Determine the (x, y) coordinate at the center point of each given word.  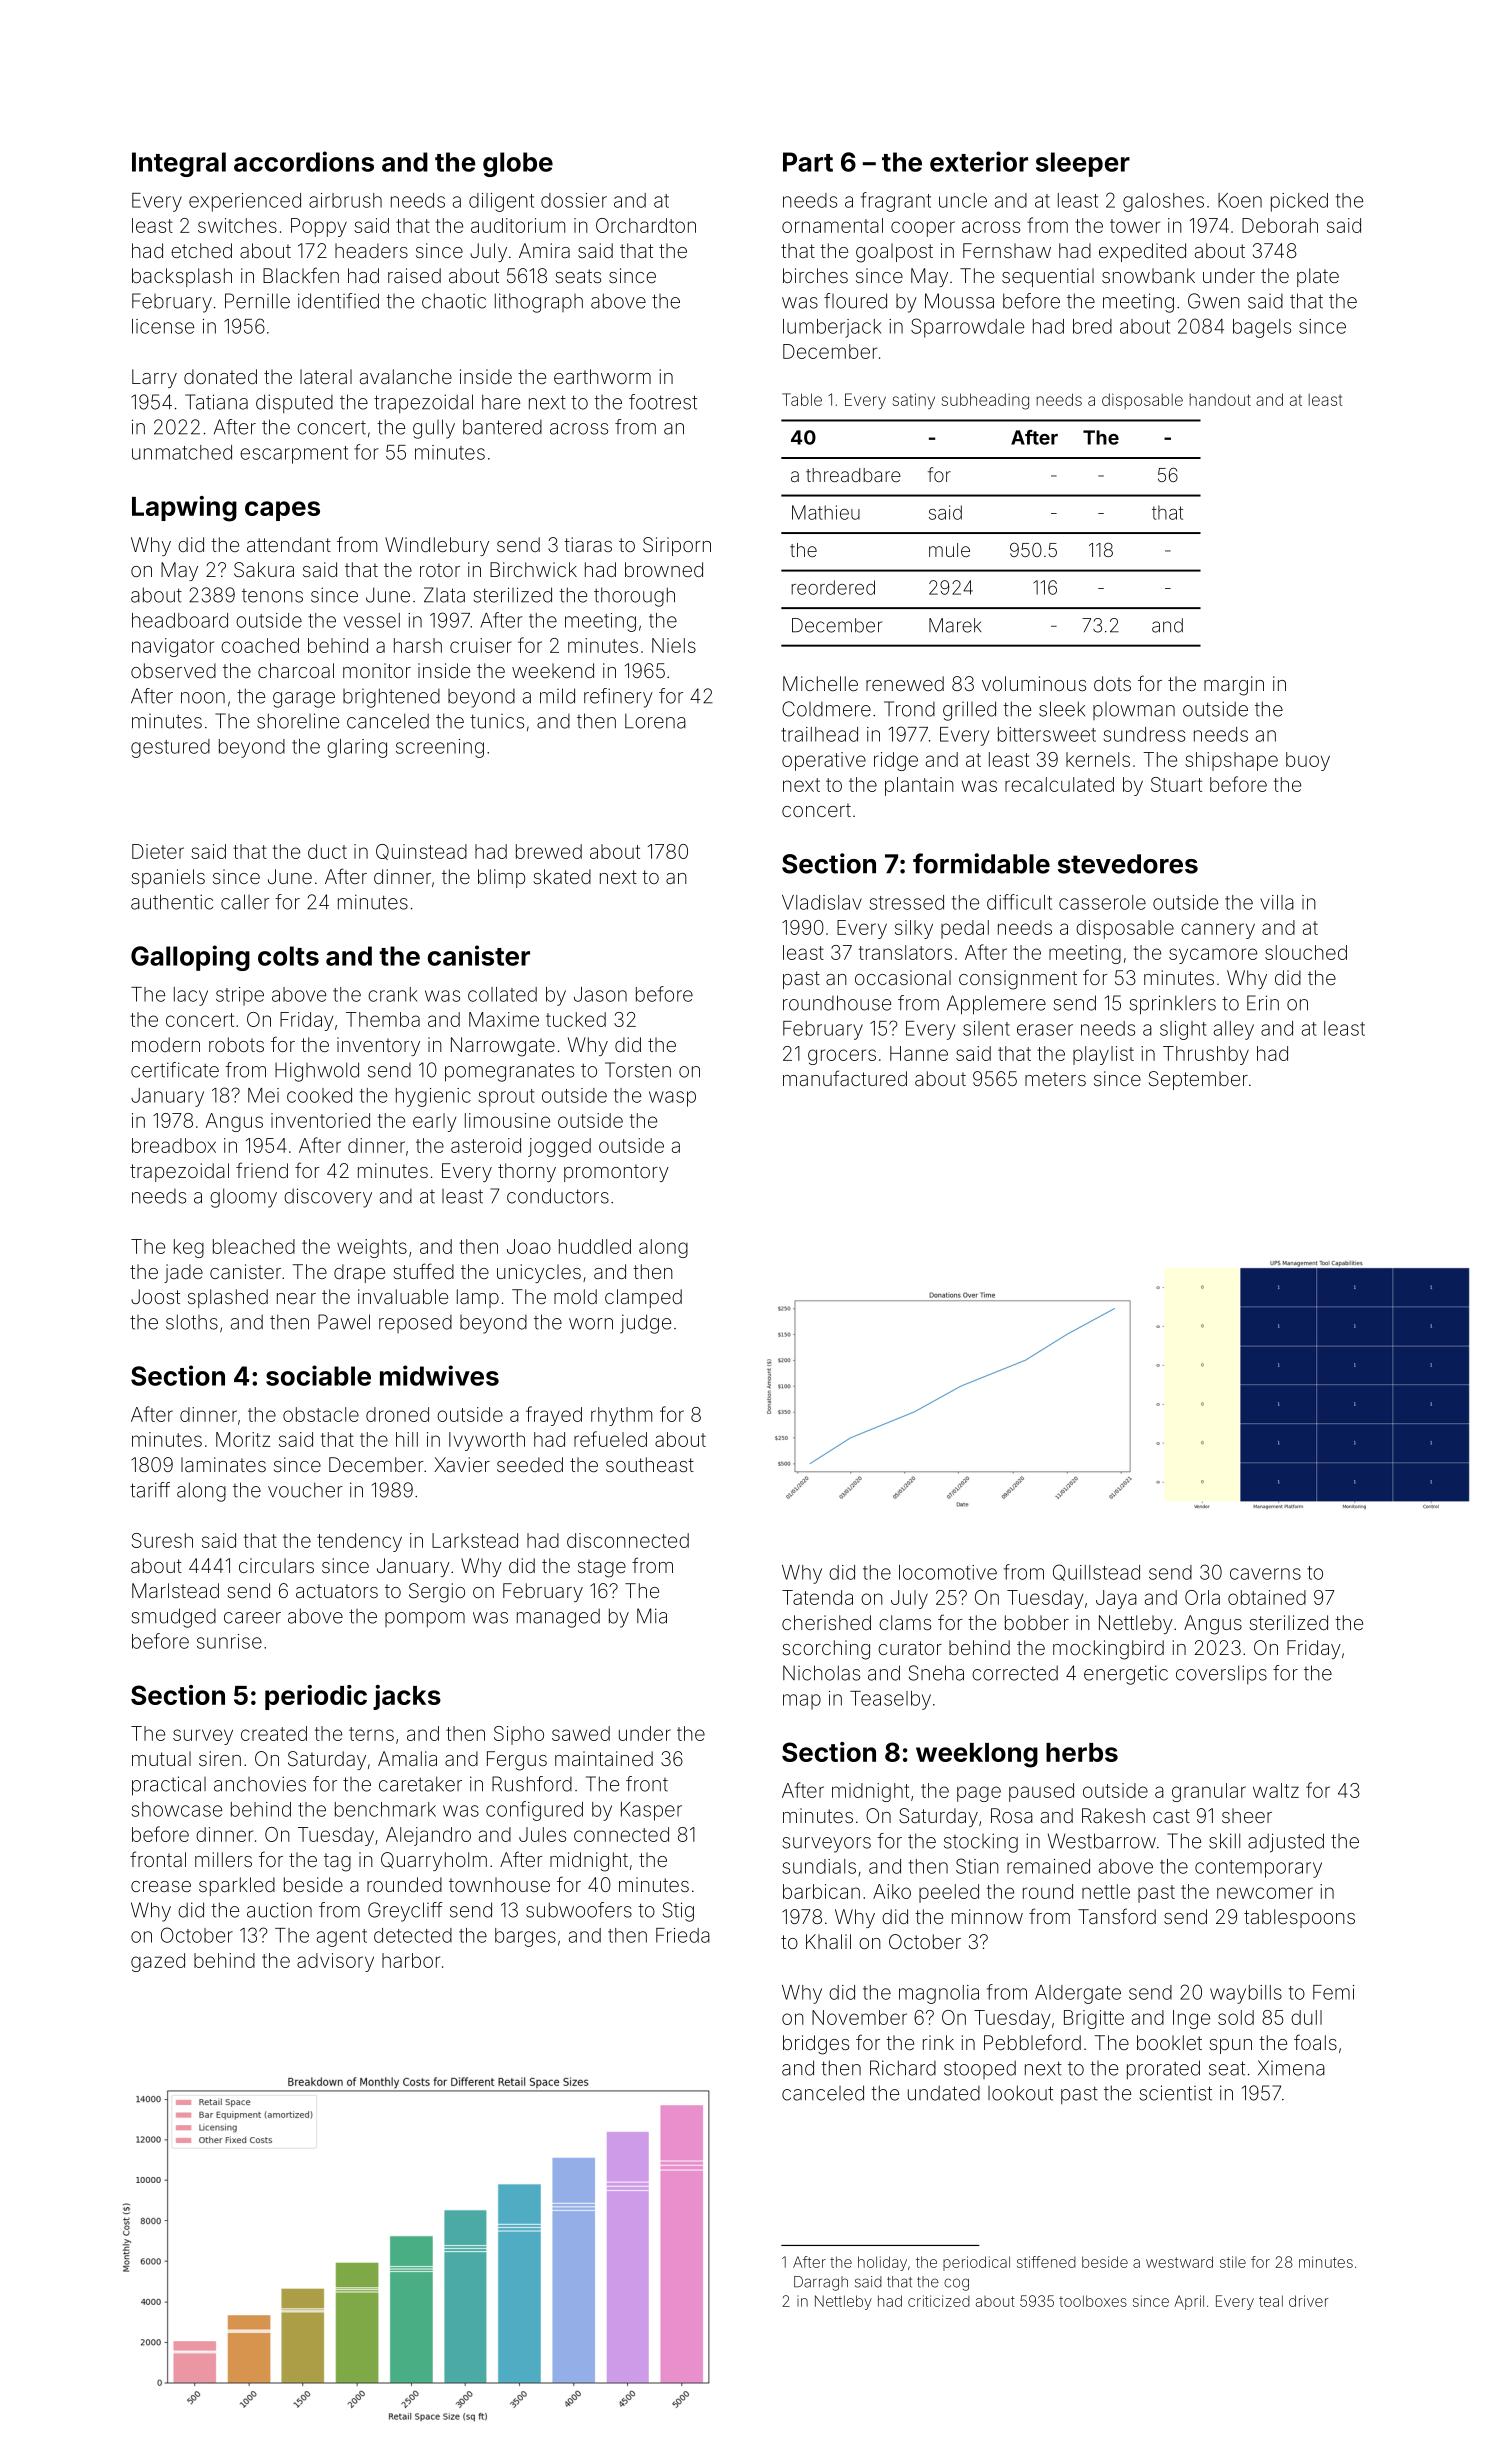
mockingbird (1108, 1650)
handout (1220, 400)
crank (392, 994)
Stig (678, 1912)
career (252, 1618)
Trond (909, 709)
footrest (663, 402)
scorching (826, 1650)
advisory (335, 1962)
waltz (1276, 1790)
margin (1234, 686)
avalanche (406, 376)
